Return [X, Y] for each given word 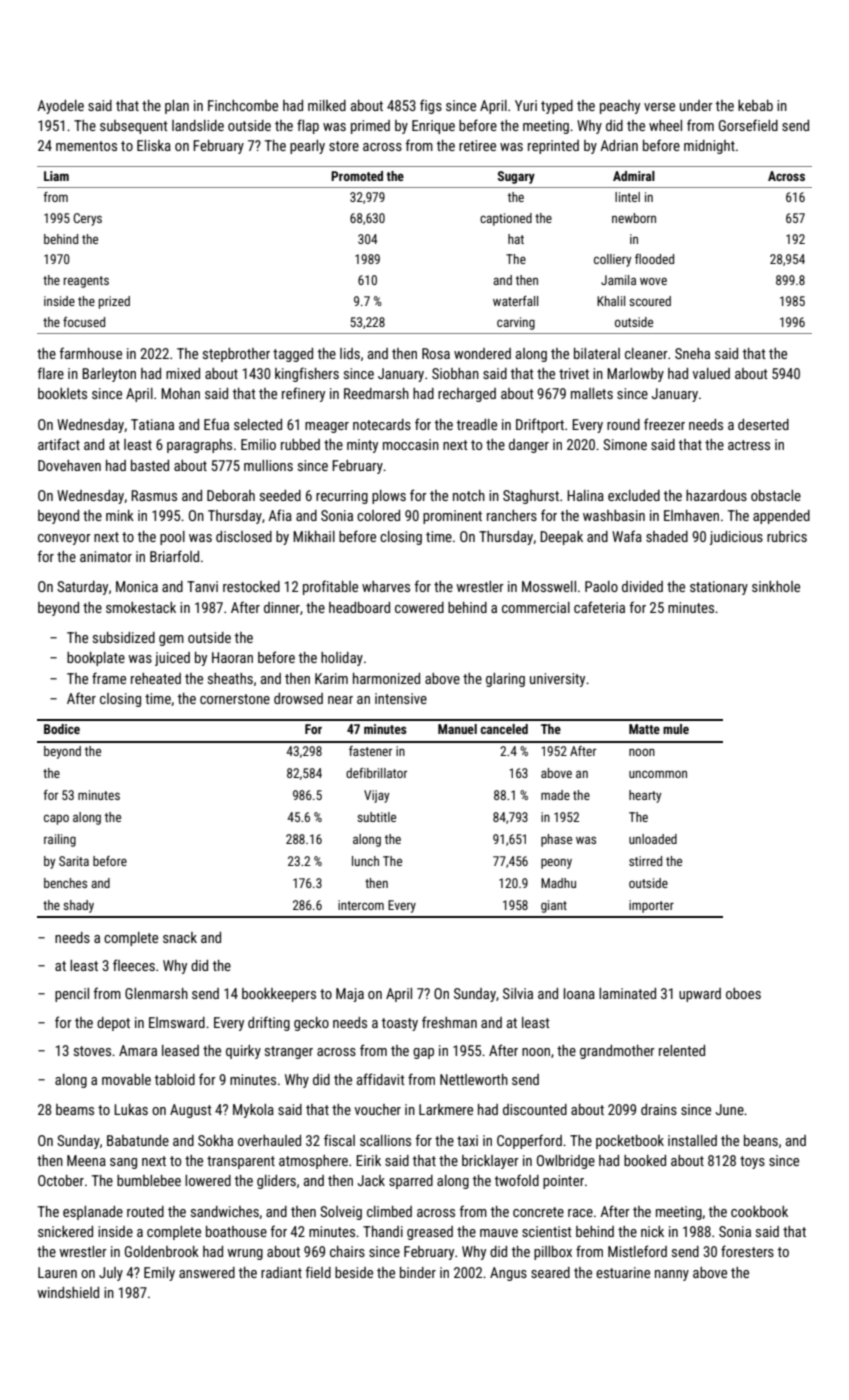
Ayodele [60, 107]
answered [207, 1272]
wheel [665, 125]
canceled [504, 729]
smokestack [141, 607]
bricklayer [490, 1162]
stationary [719, 588]
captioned [506, 219]
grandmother [617, 1052]
